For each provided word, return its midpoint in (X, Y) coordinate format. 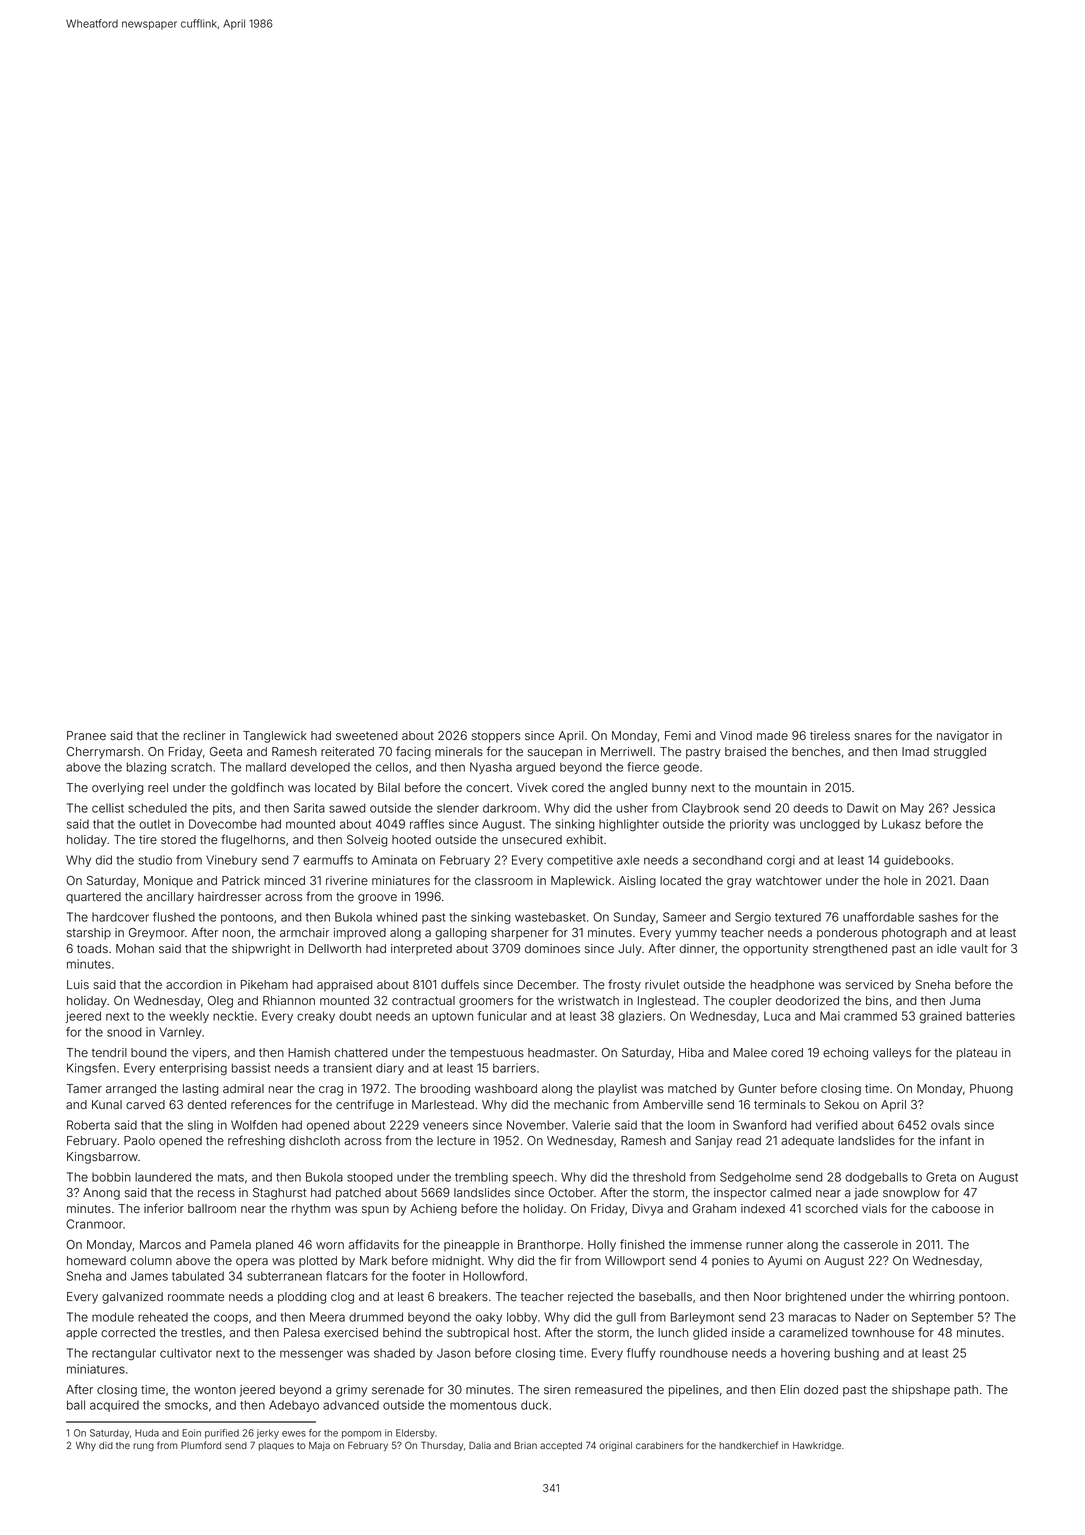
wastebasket (550, 917)
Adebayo (294, 1406)
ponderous (847, 934)
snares (873, 736)
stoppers (496, 737)
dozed (821, 1389)
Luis (78, 984)
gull (626, 1319)
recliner (205, 735)
